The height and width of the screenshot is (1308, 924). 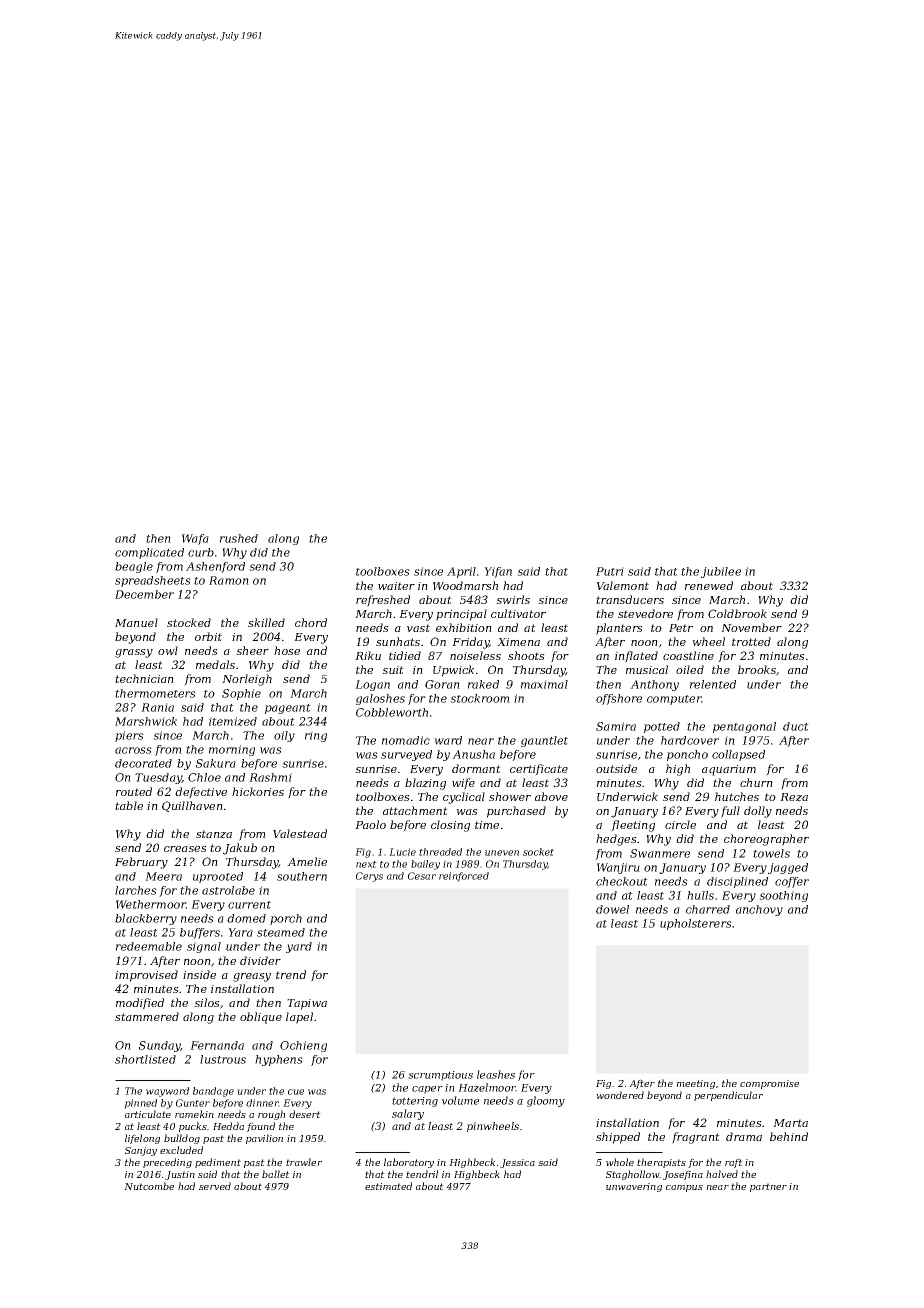 I want to click on upholsterers, so click(x=696, y=924).
